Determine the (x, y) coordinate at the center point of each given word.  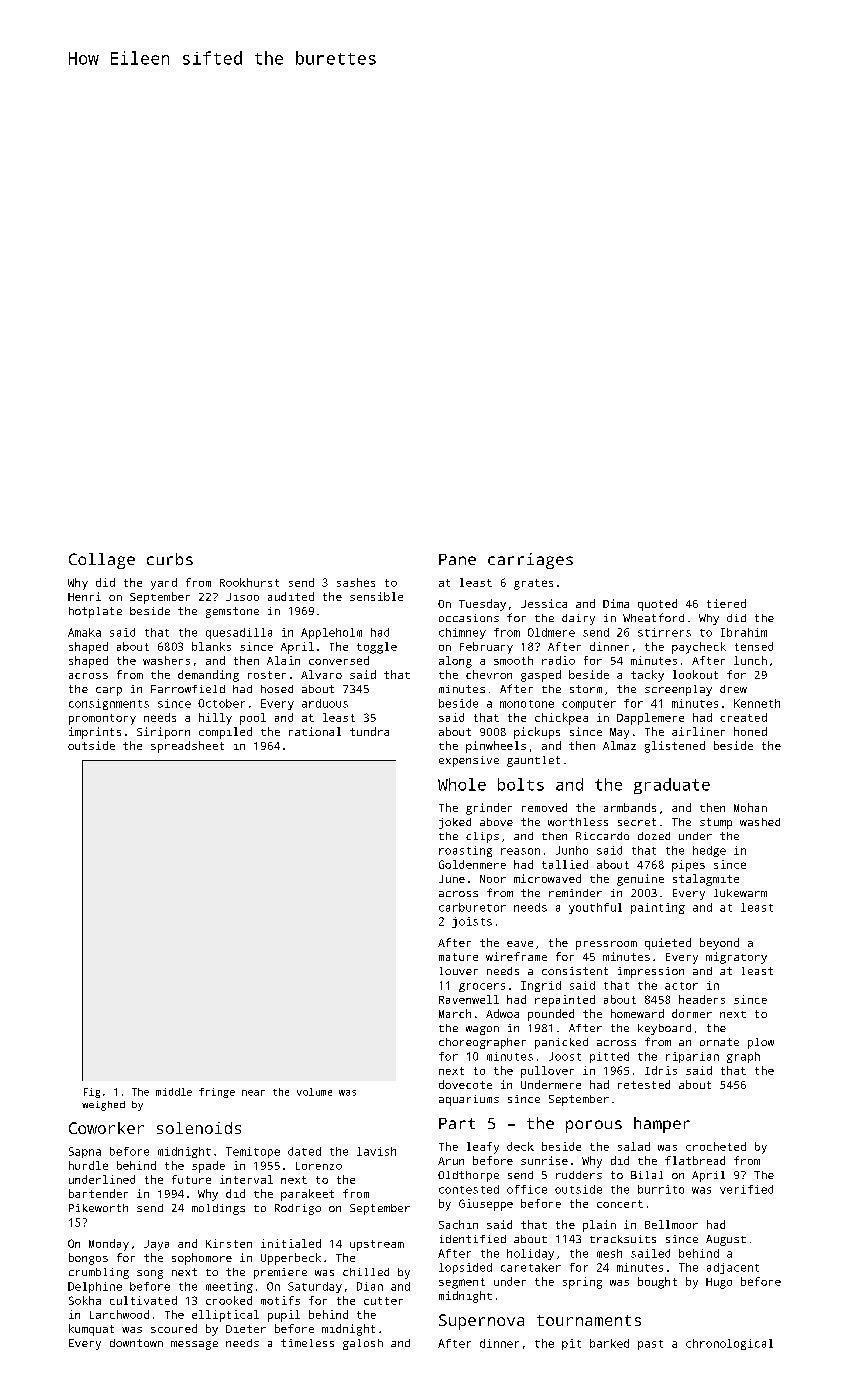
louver (459, 971)
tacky (647, 676)
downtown (136, 1343)
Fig (92, 1093)
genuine (640, 880)
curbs (170, 559)
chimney (462, 633)
